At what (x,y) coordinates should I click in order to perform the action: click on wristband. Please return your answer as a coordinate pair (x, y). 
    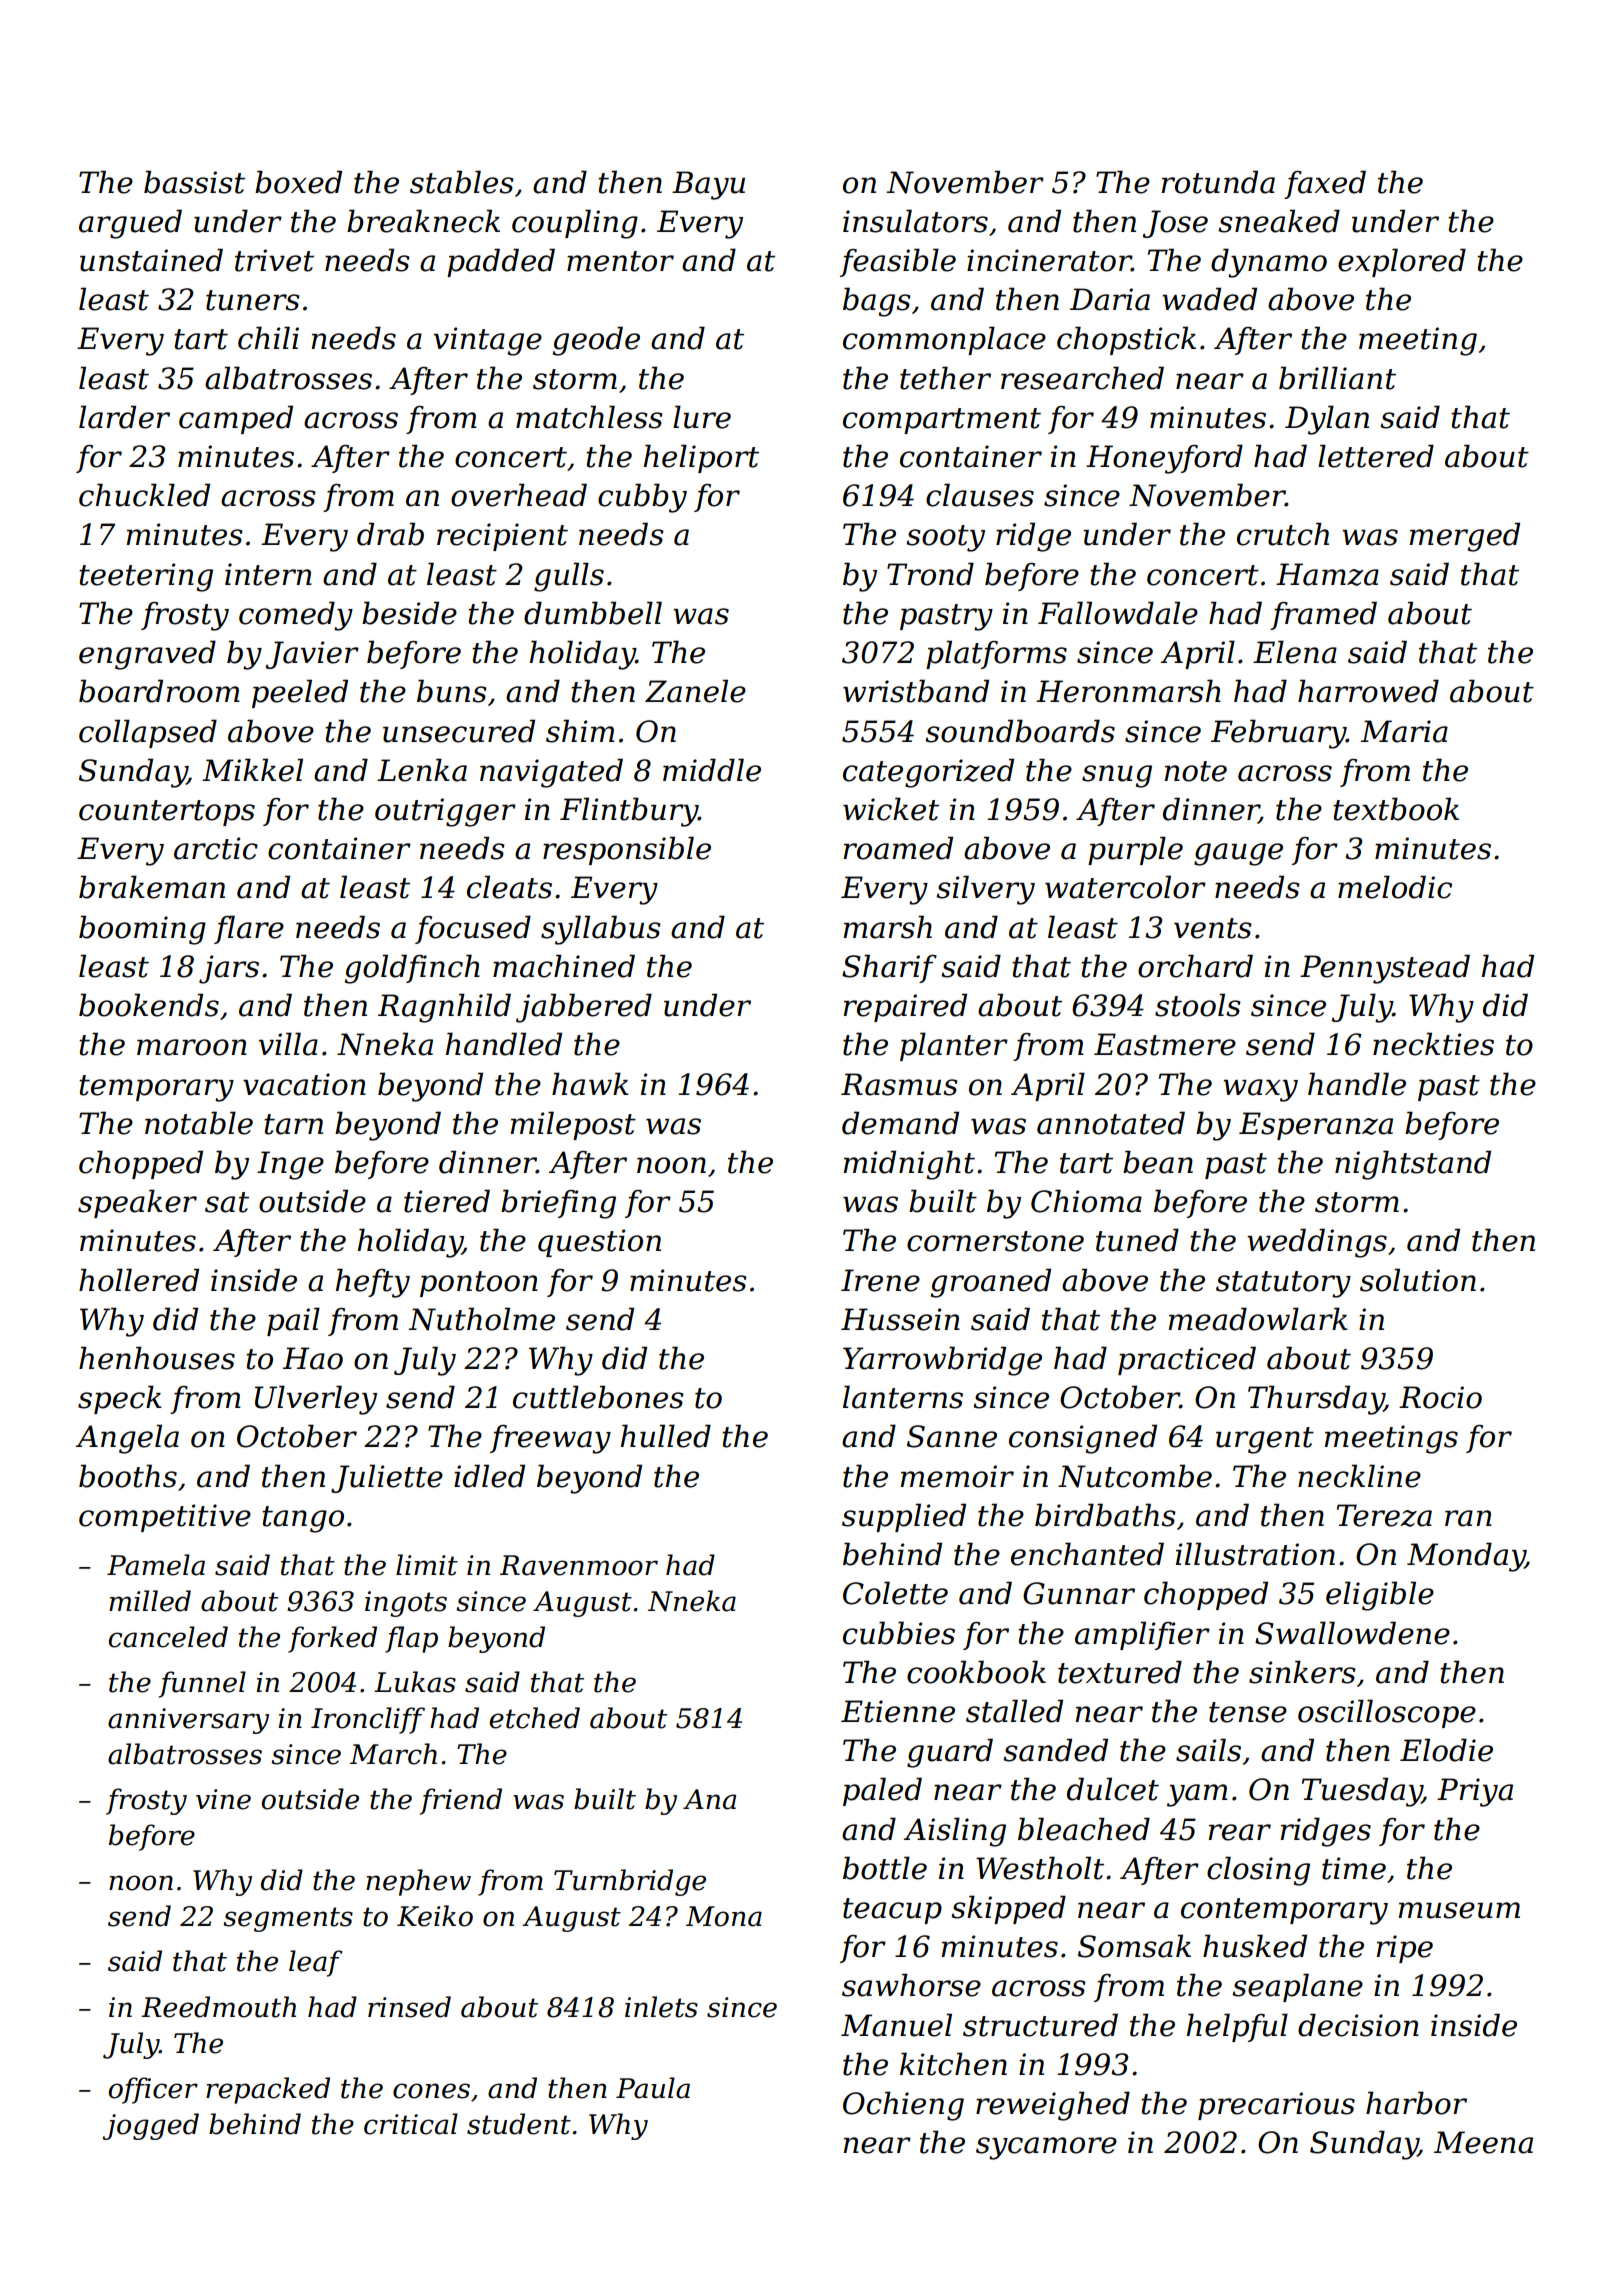
    Looking at the image, I should click on (916, 691).
